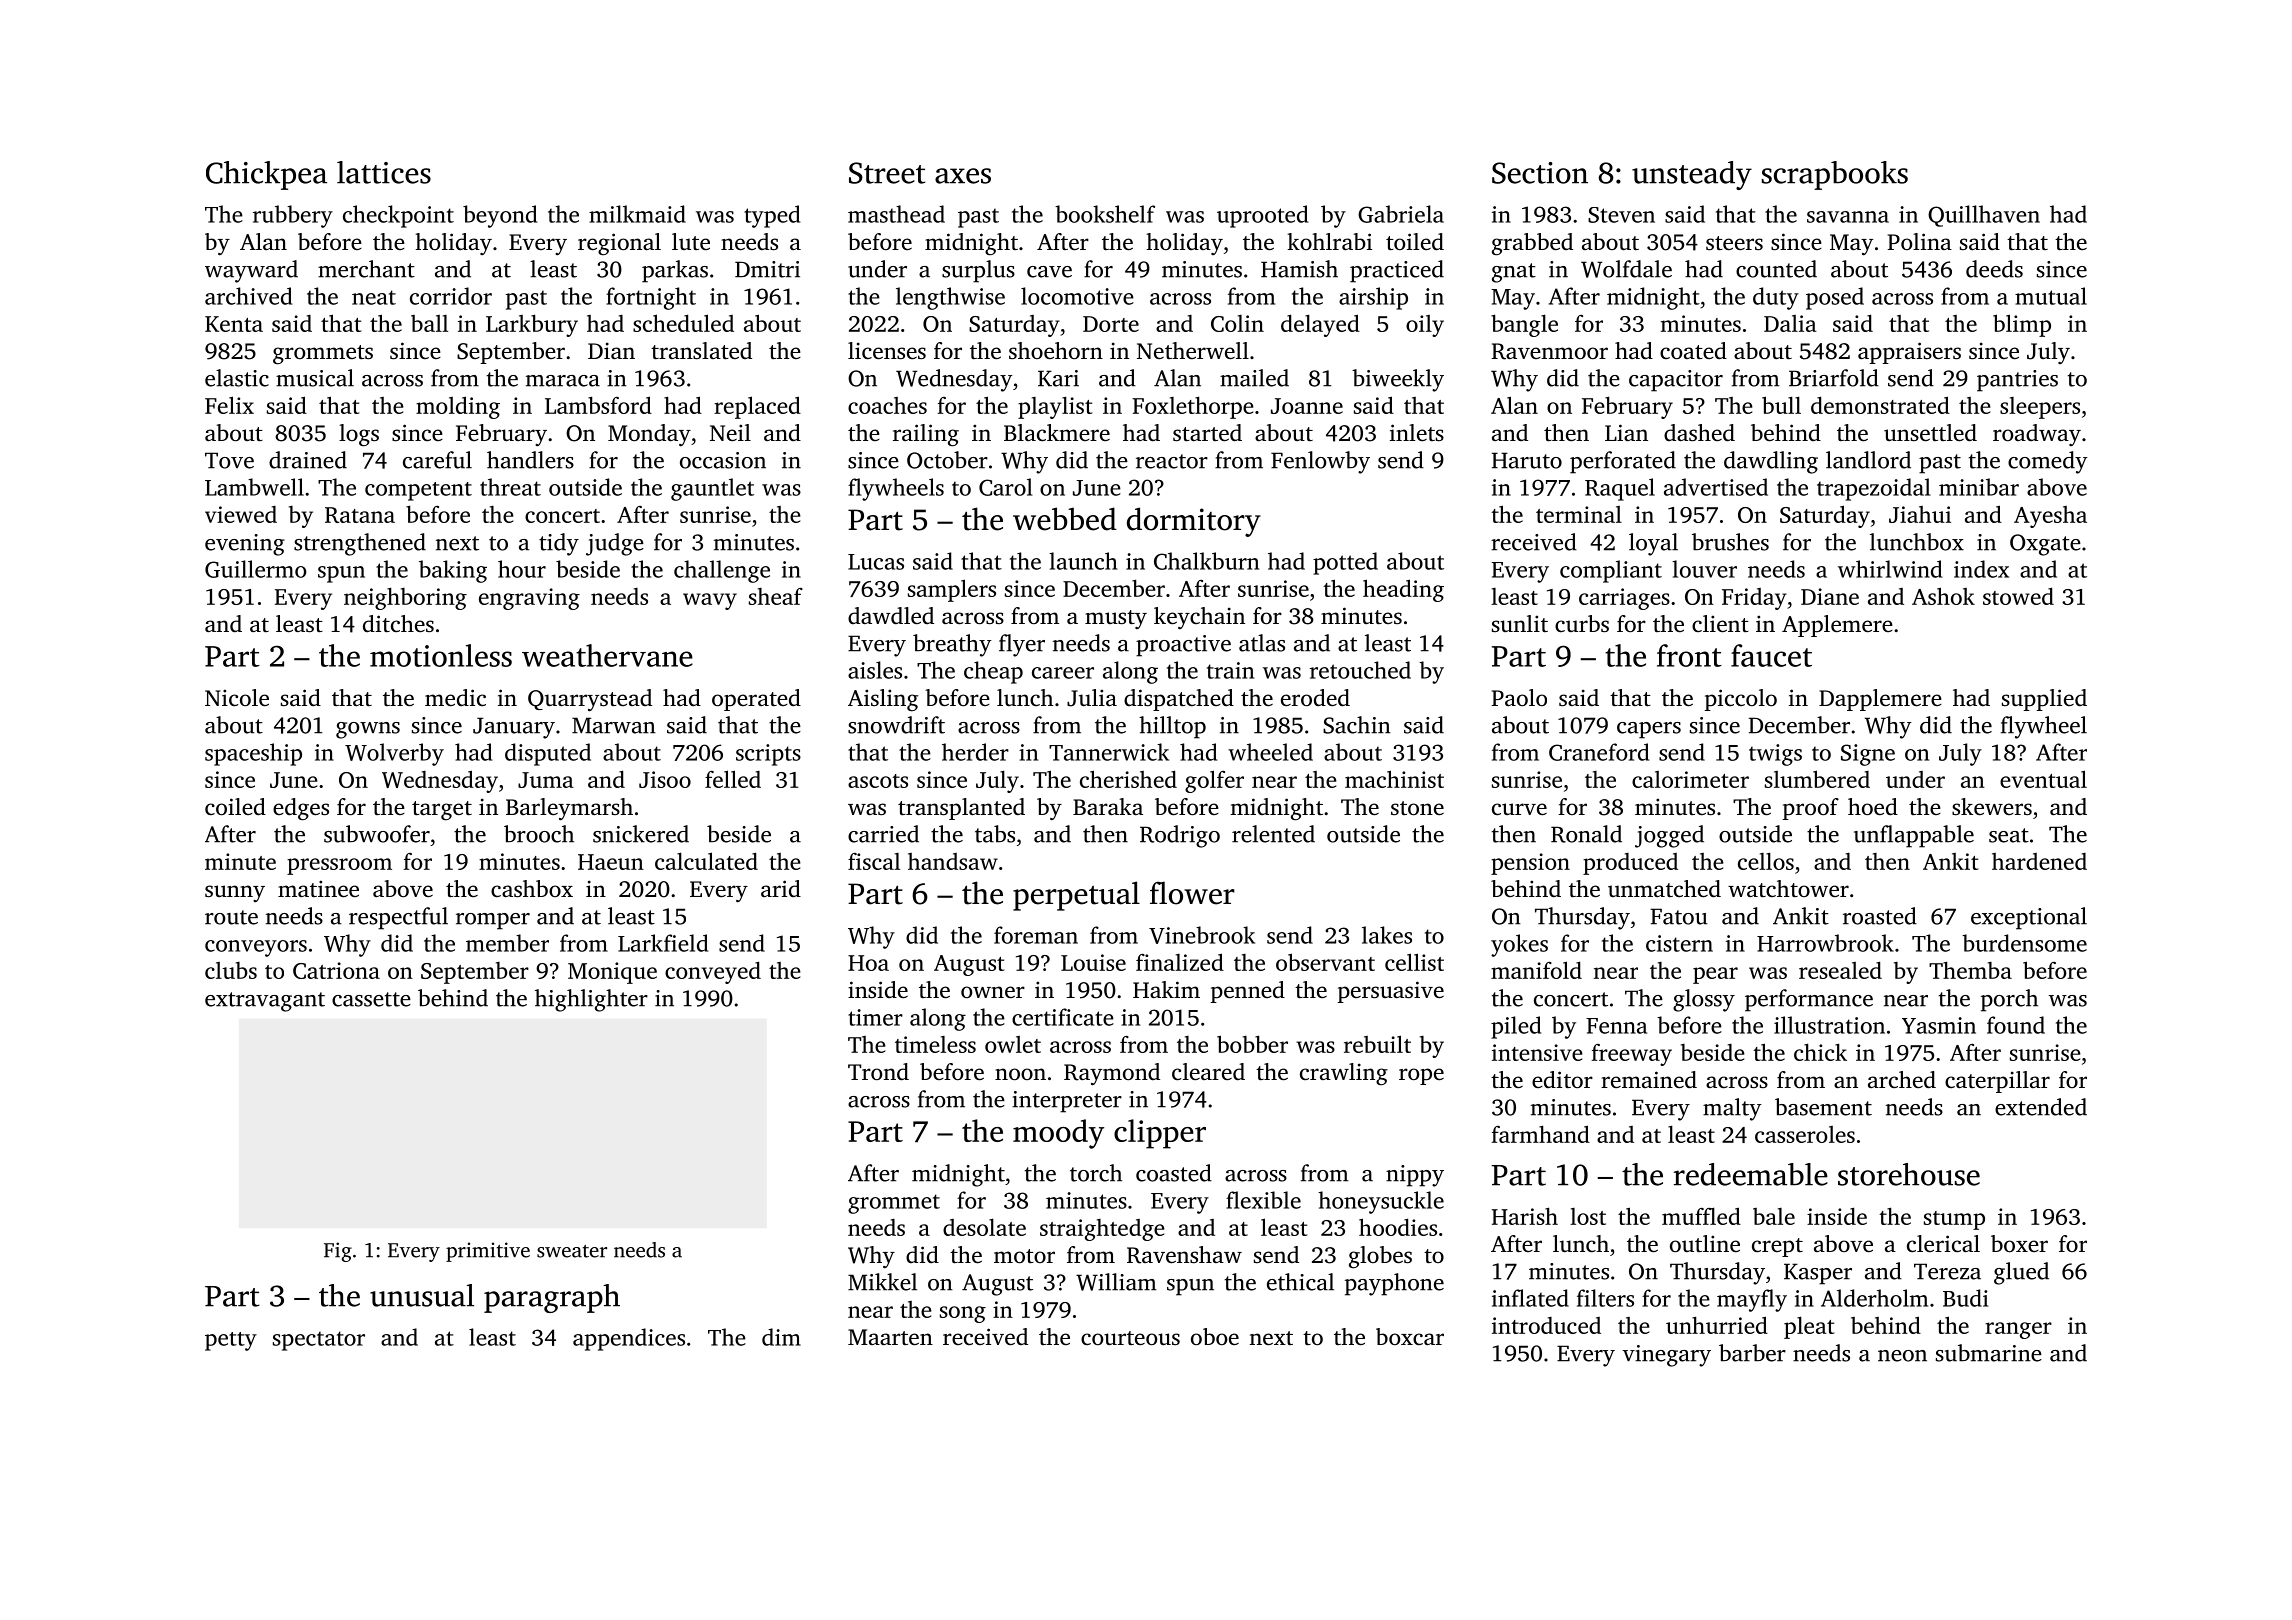 This screenshot has width=2292, height=1620. What do you see at coordinates (963, 176) in the screenshot?
I see `axes` at bounding box center [963, 176].
